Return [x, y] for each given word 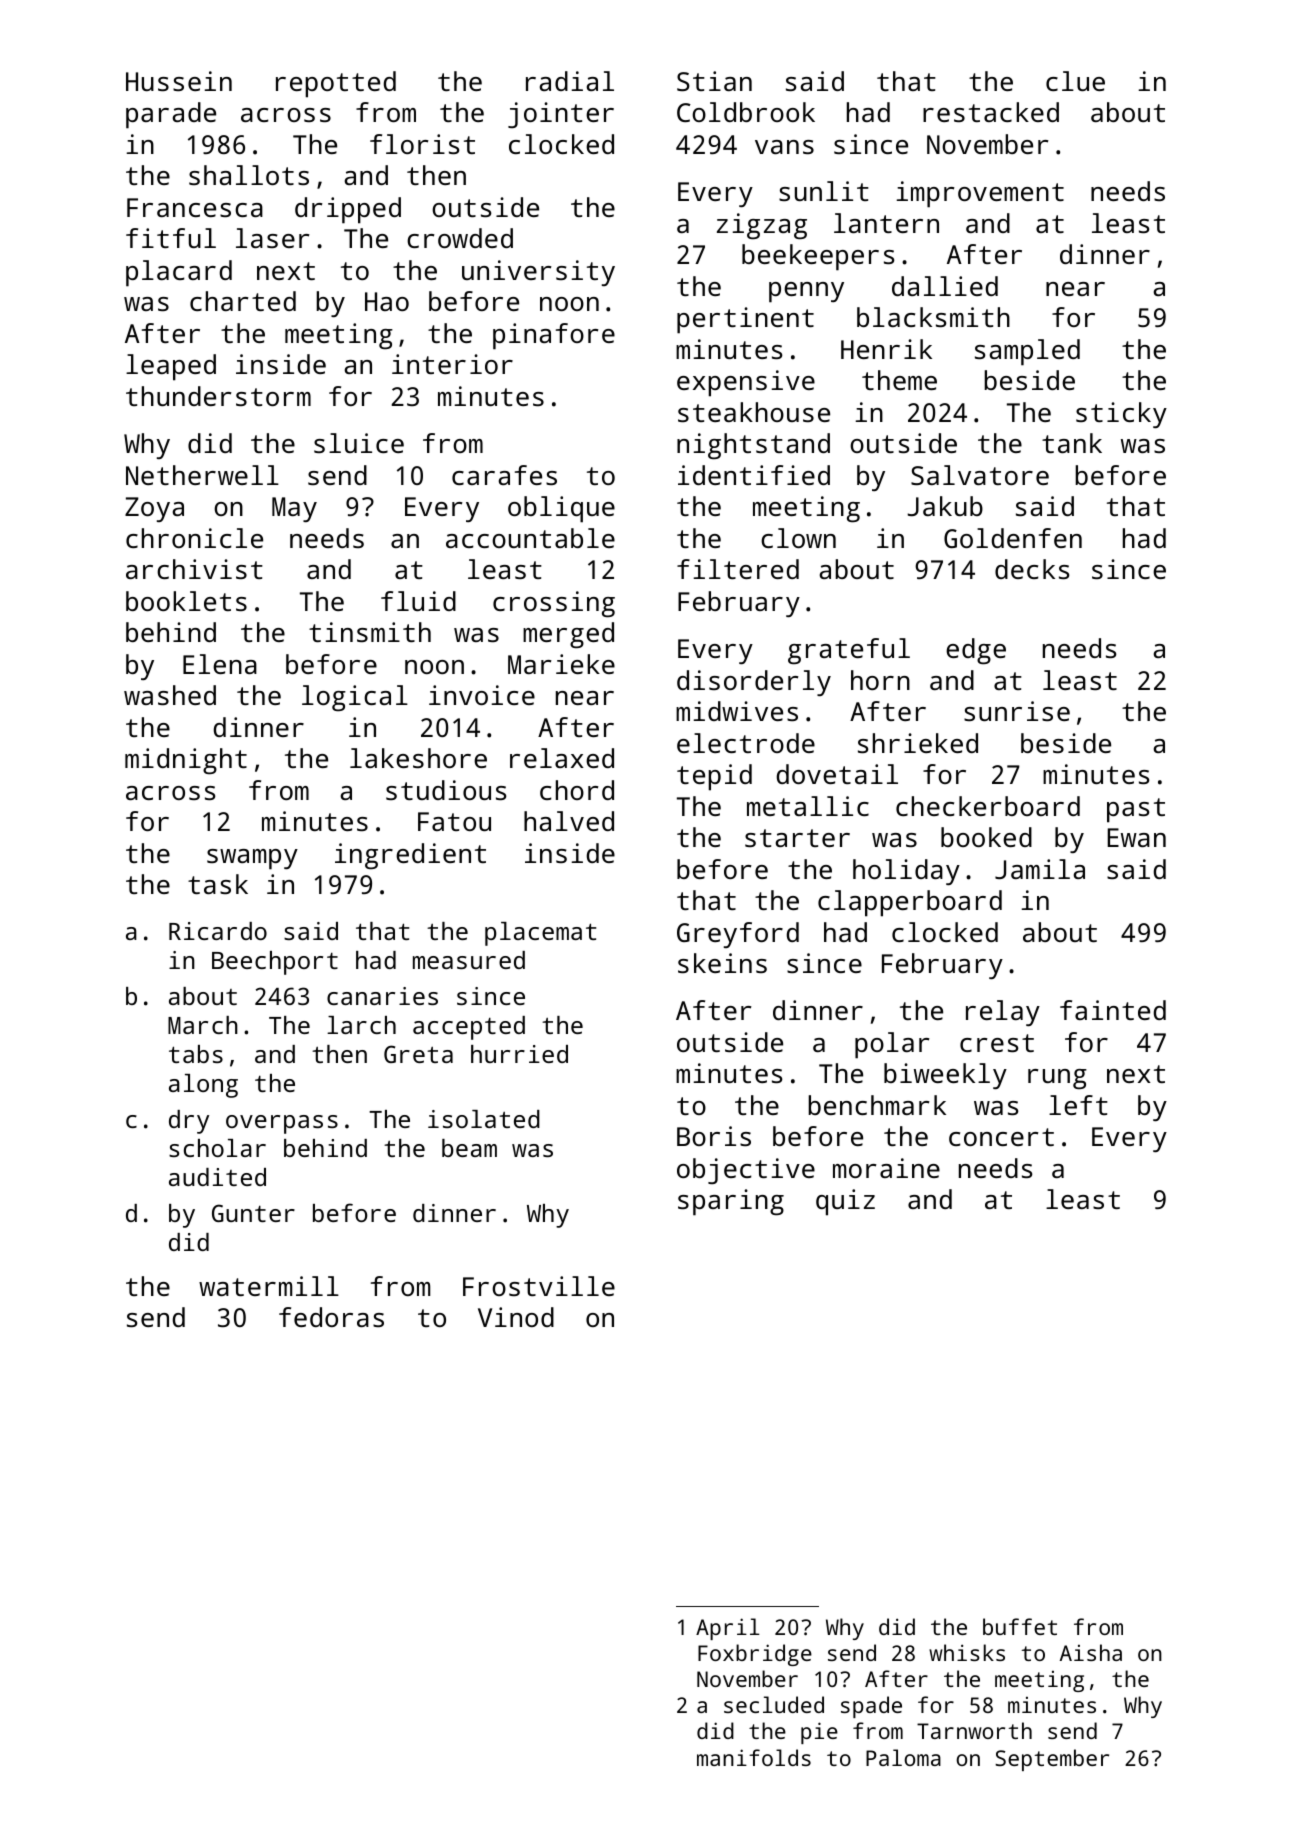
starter [797, 838]
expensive [746, 383]
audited [217, 1177]
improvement [980, 194]
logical [355, 698]
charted [243, 301]
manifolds [754, 1757]
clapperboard [910, 903]
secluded [774, 1704]
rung [1057, 1079]
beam [469, 1148]
